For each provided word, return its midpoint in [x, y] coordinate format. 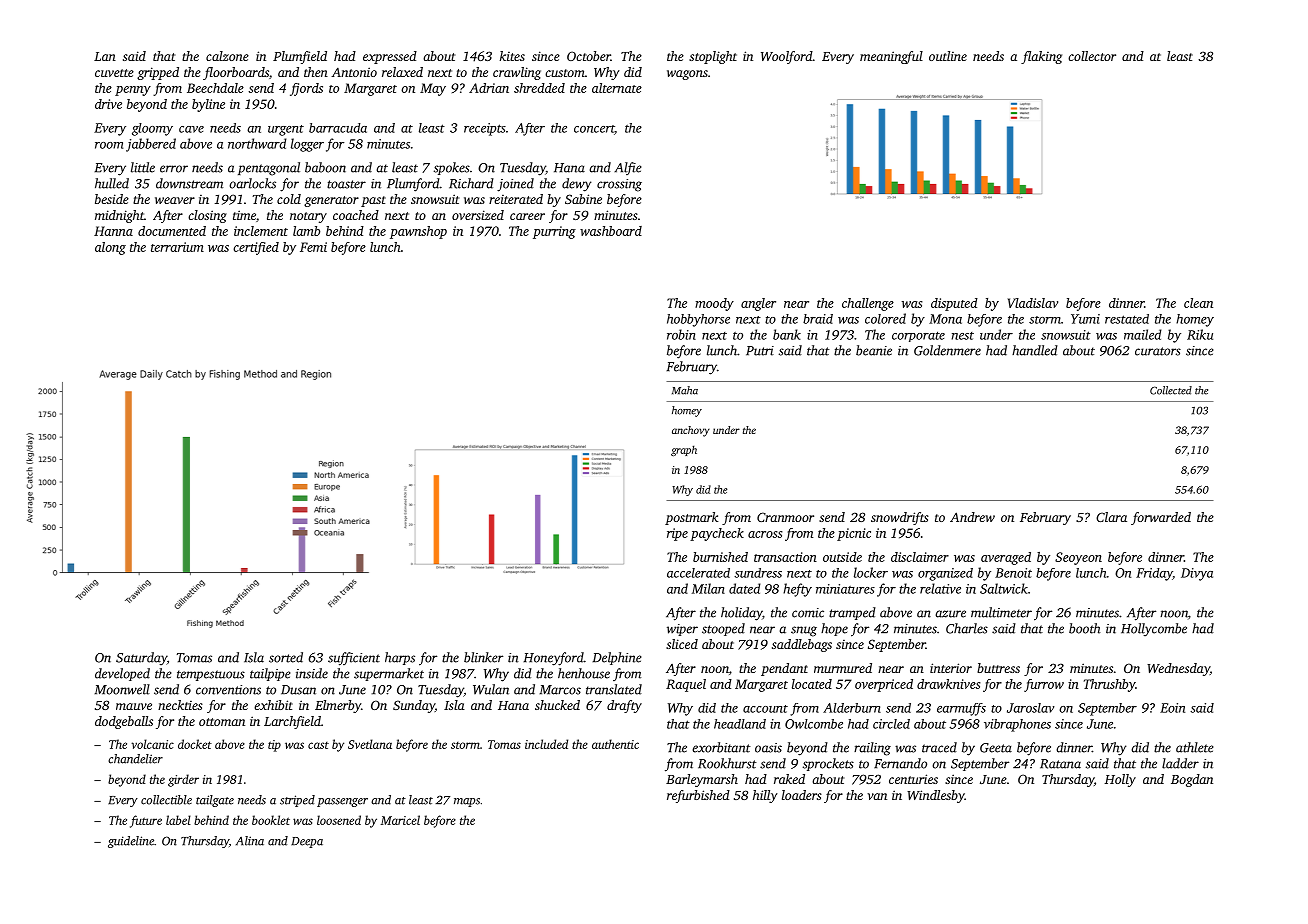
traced [939, 747]
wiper [682, 630]
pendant [784, 669]
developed [122, 674]
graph [684, 450]
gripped [158, 73]
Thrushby [1109, 685]
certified [256, 248]
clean [1198, 303]
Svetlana [370, 744]
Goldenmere [947, 350]
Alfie [628, 168]
